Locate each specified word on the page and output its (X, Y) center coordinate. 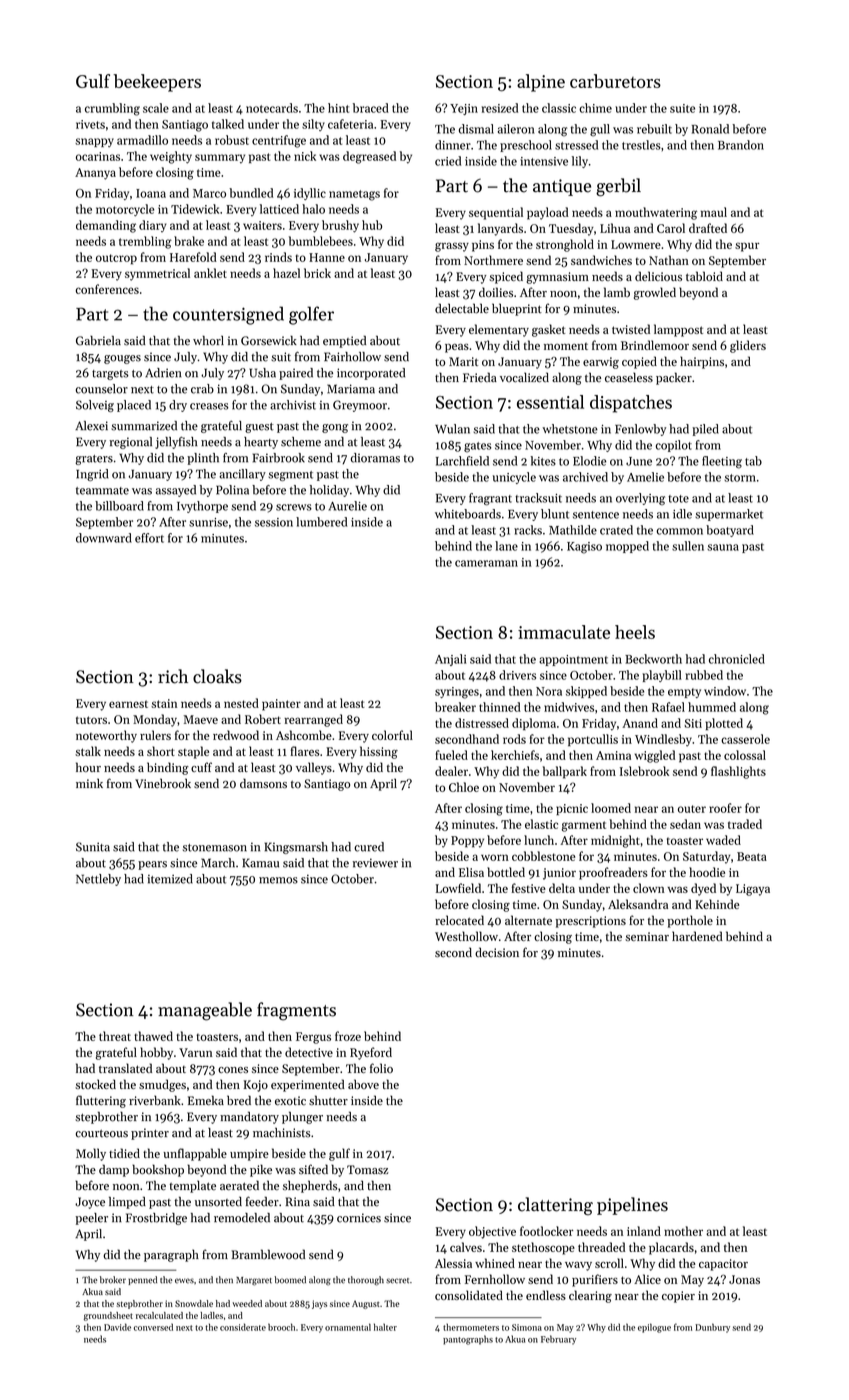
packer (674, 378)
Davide (117, 1327)
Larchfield (462, 461)
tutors (91, 720)
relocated (459, 920)
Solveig (95, 406)
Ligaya (753, 890)
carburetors (615, 81)
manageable (205, 1011)
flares (305, 751)
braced (371, 108)
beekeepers (157, 83)
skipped (586, 692)
